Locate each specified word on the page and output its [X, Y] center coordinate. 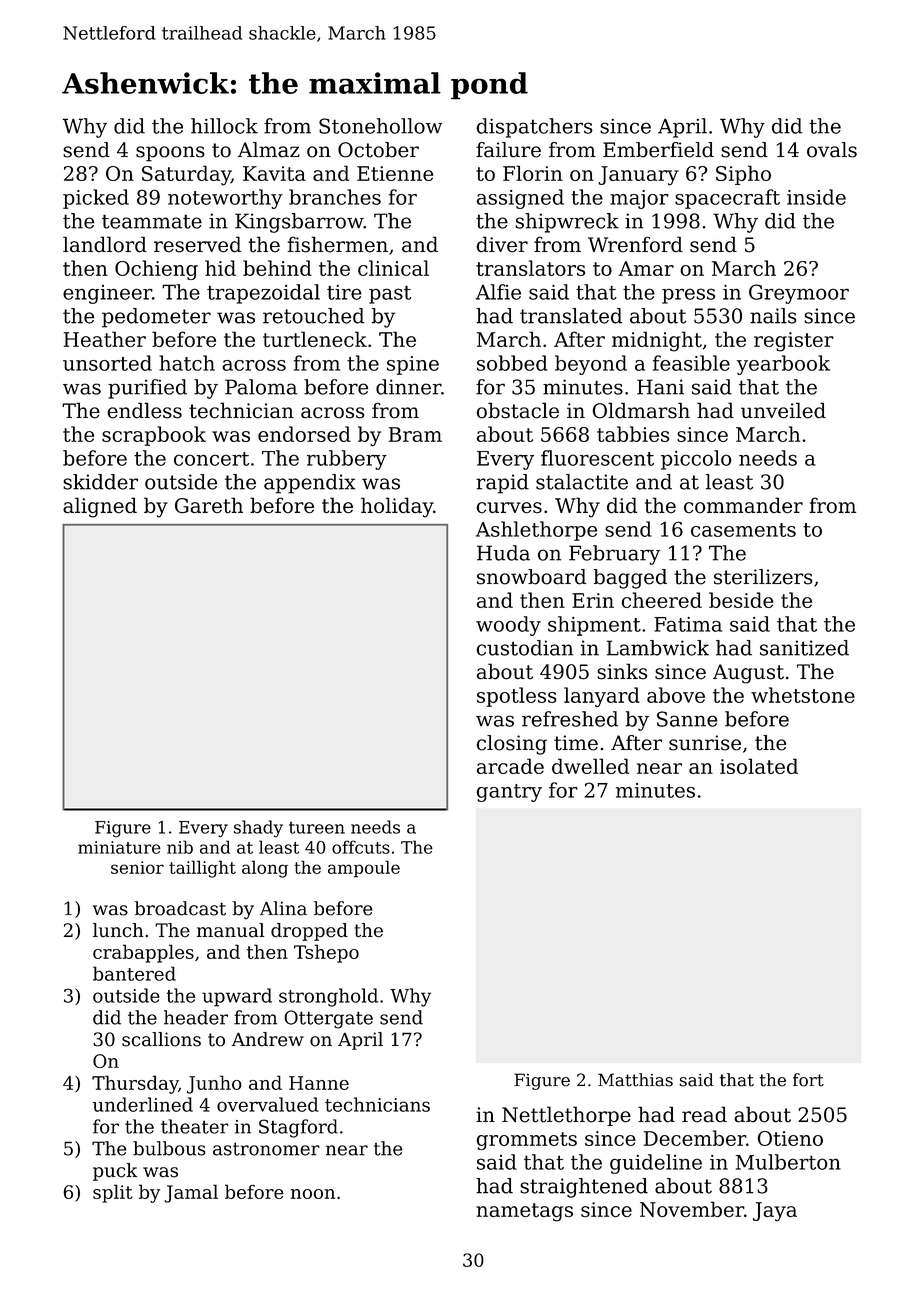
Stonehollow [380, 126]
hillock [224, 126]
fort [808, 1080]
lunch [118, 930]
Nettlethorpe [566, 1116]
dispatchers [534, 128]
